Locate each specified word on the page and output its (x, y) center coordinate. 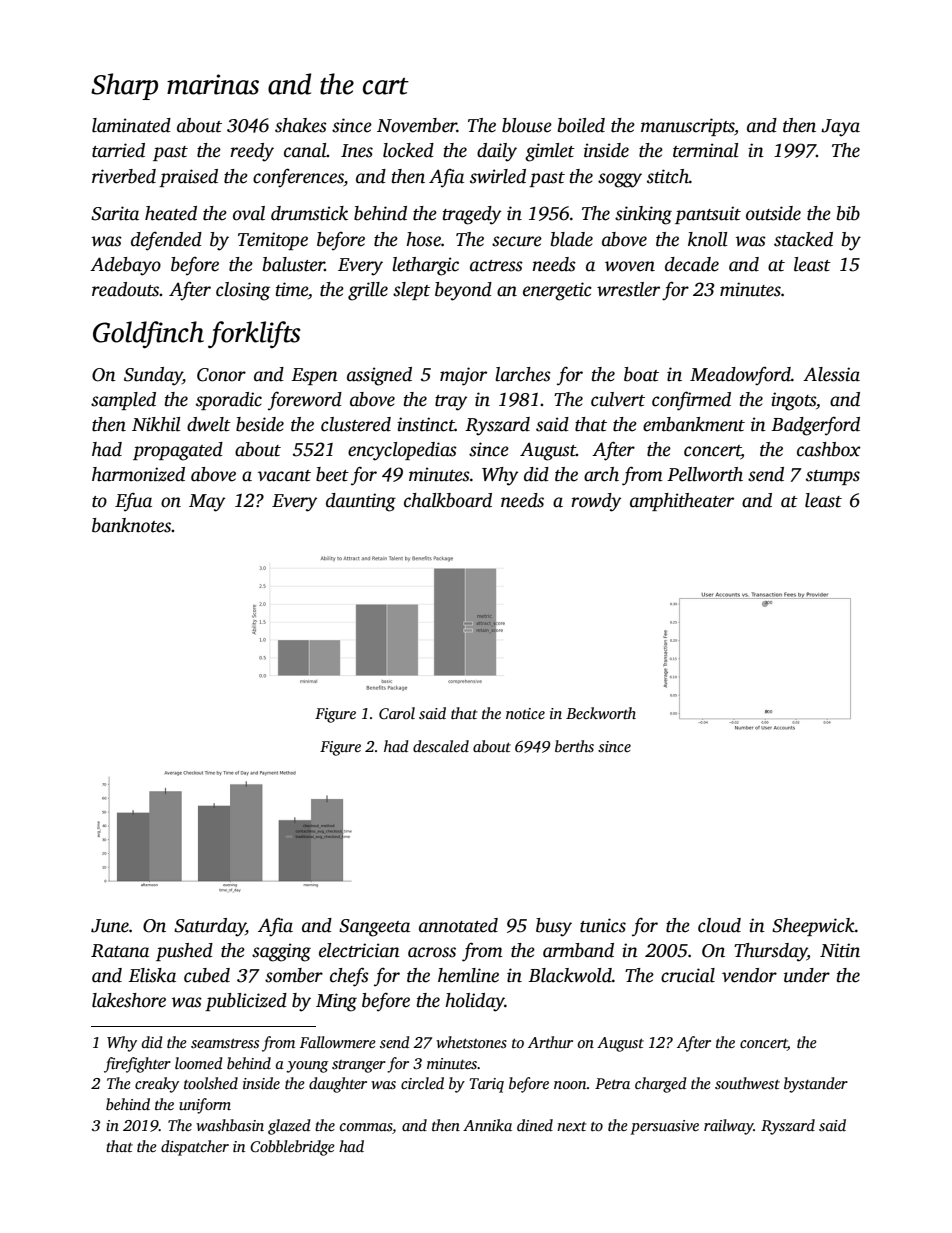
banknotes (132, 525)
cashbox (829, 449)
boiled (581, 125)
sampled (123, 401)
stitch (668, 176)
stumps (833, 477)
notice (525, 713)
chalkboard (448, 500)
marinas (213, 84)
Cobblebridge (292, 1148)
